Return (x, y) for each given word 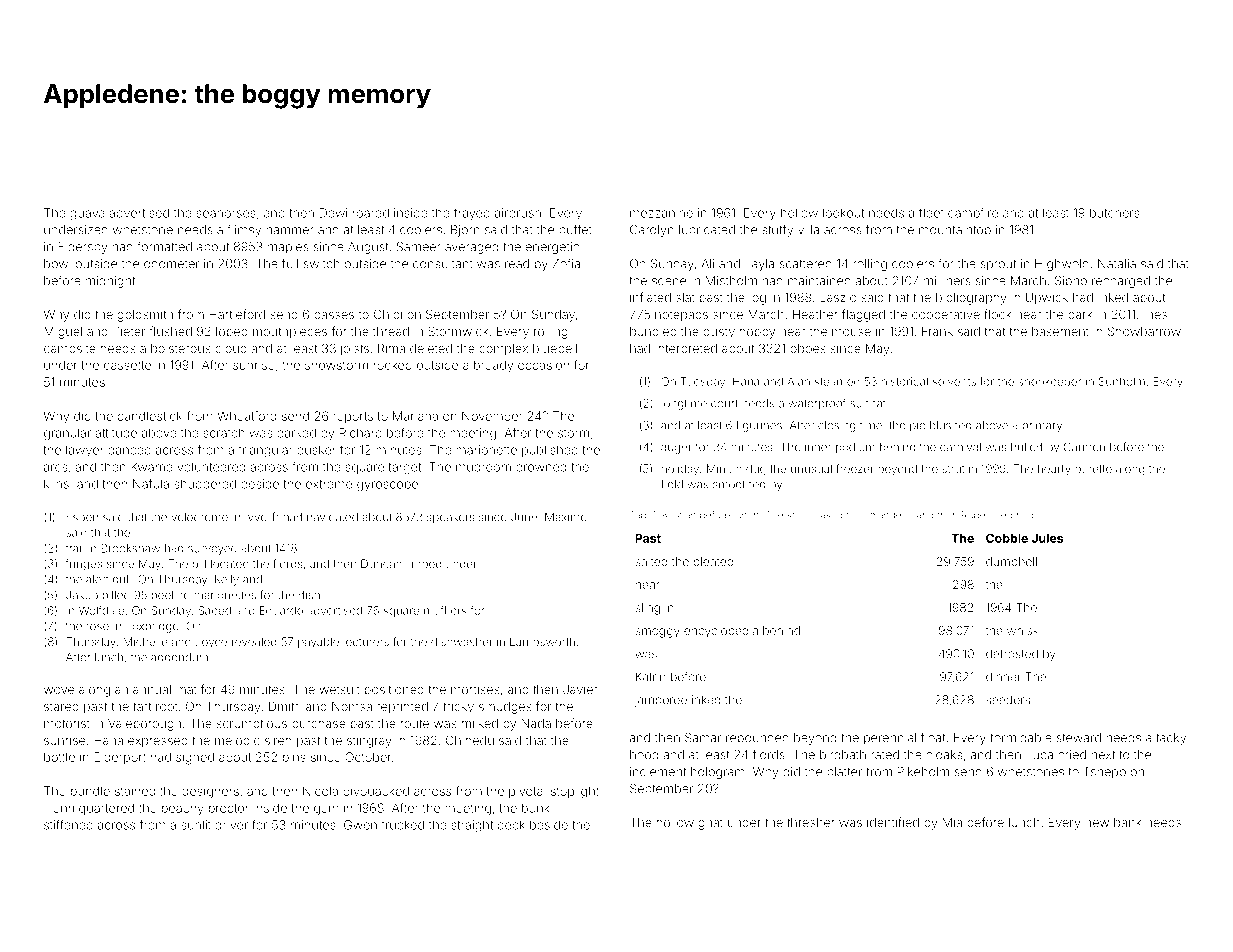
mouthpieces (290, 333)
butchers (1115, 213)
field (672, 484)
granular (67, 434)
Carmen (1084, 447)
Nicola (320, 791)
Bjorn (465, 231)
